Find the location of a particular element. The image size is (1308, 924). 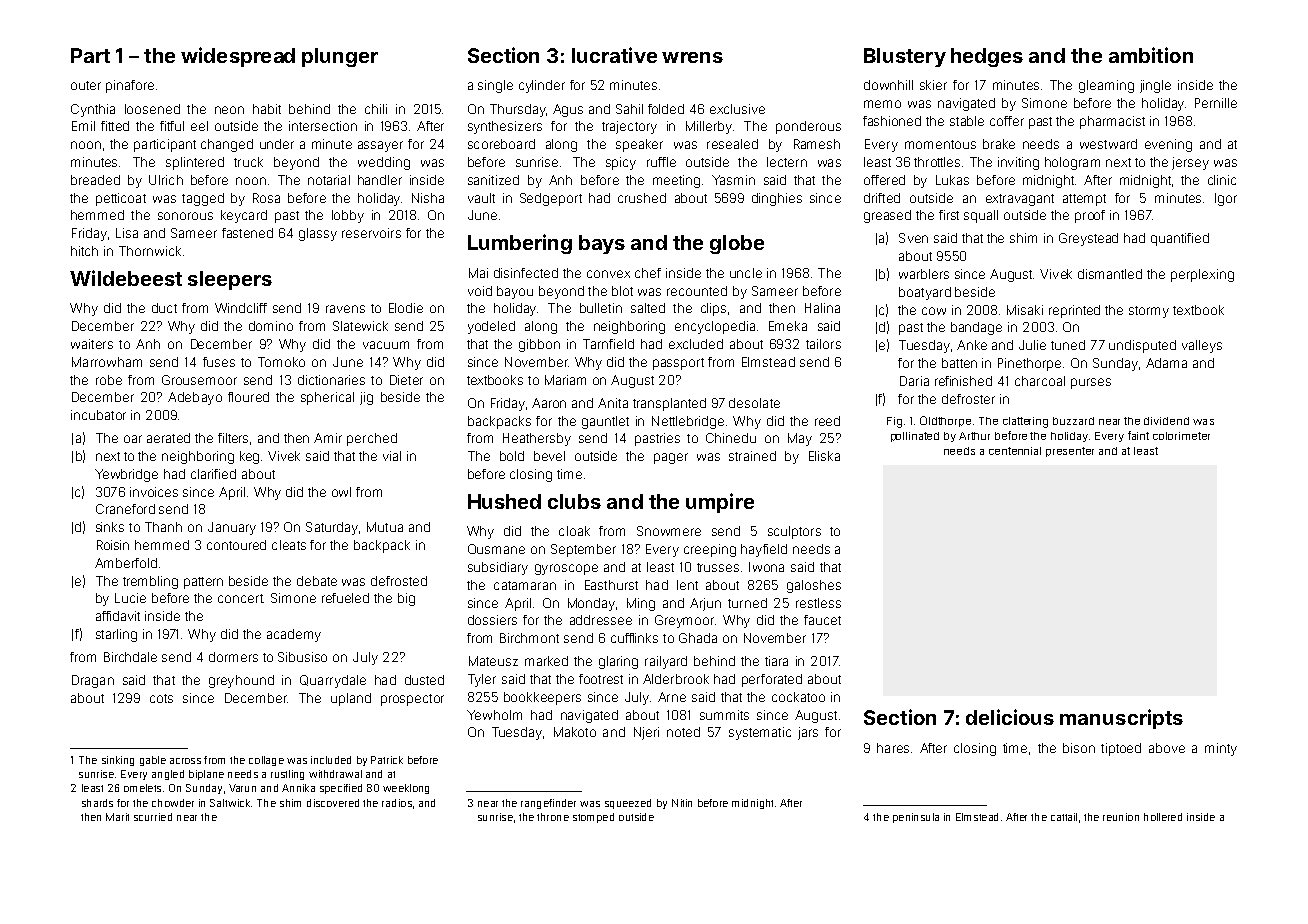

extravagant is located at coordinates (1020, 200).
